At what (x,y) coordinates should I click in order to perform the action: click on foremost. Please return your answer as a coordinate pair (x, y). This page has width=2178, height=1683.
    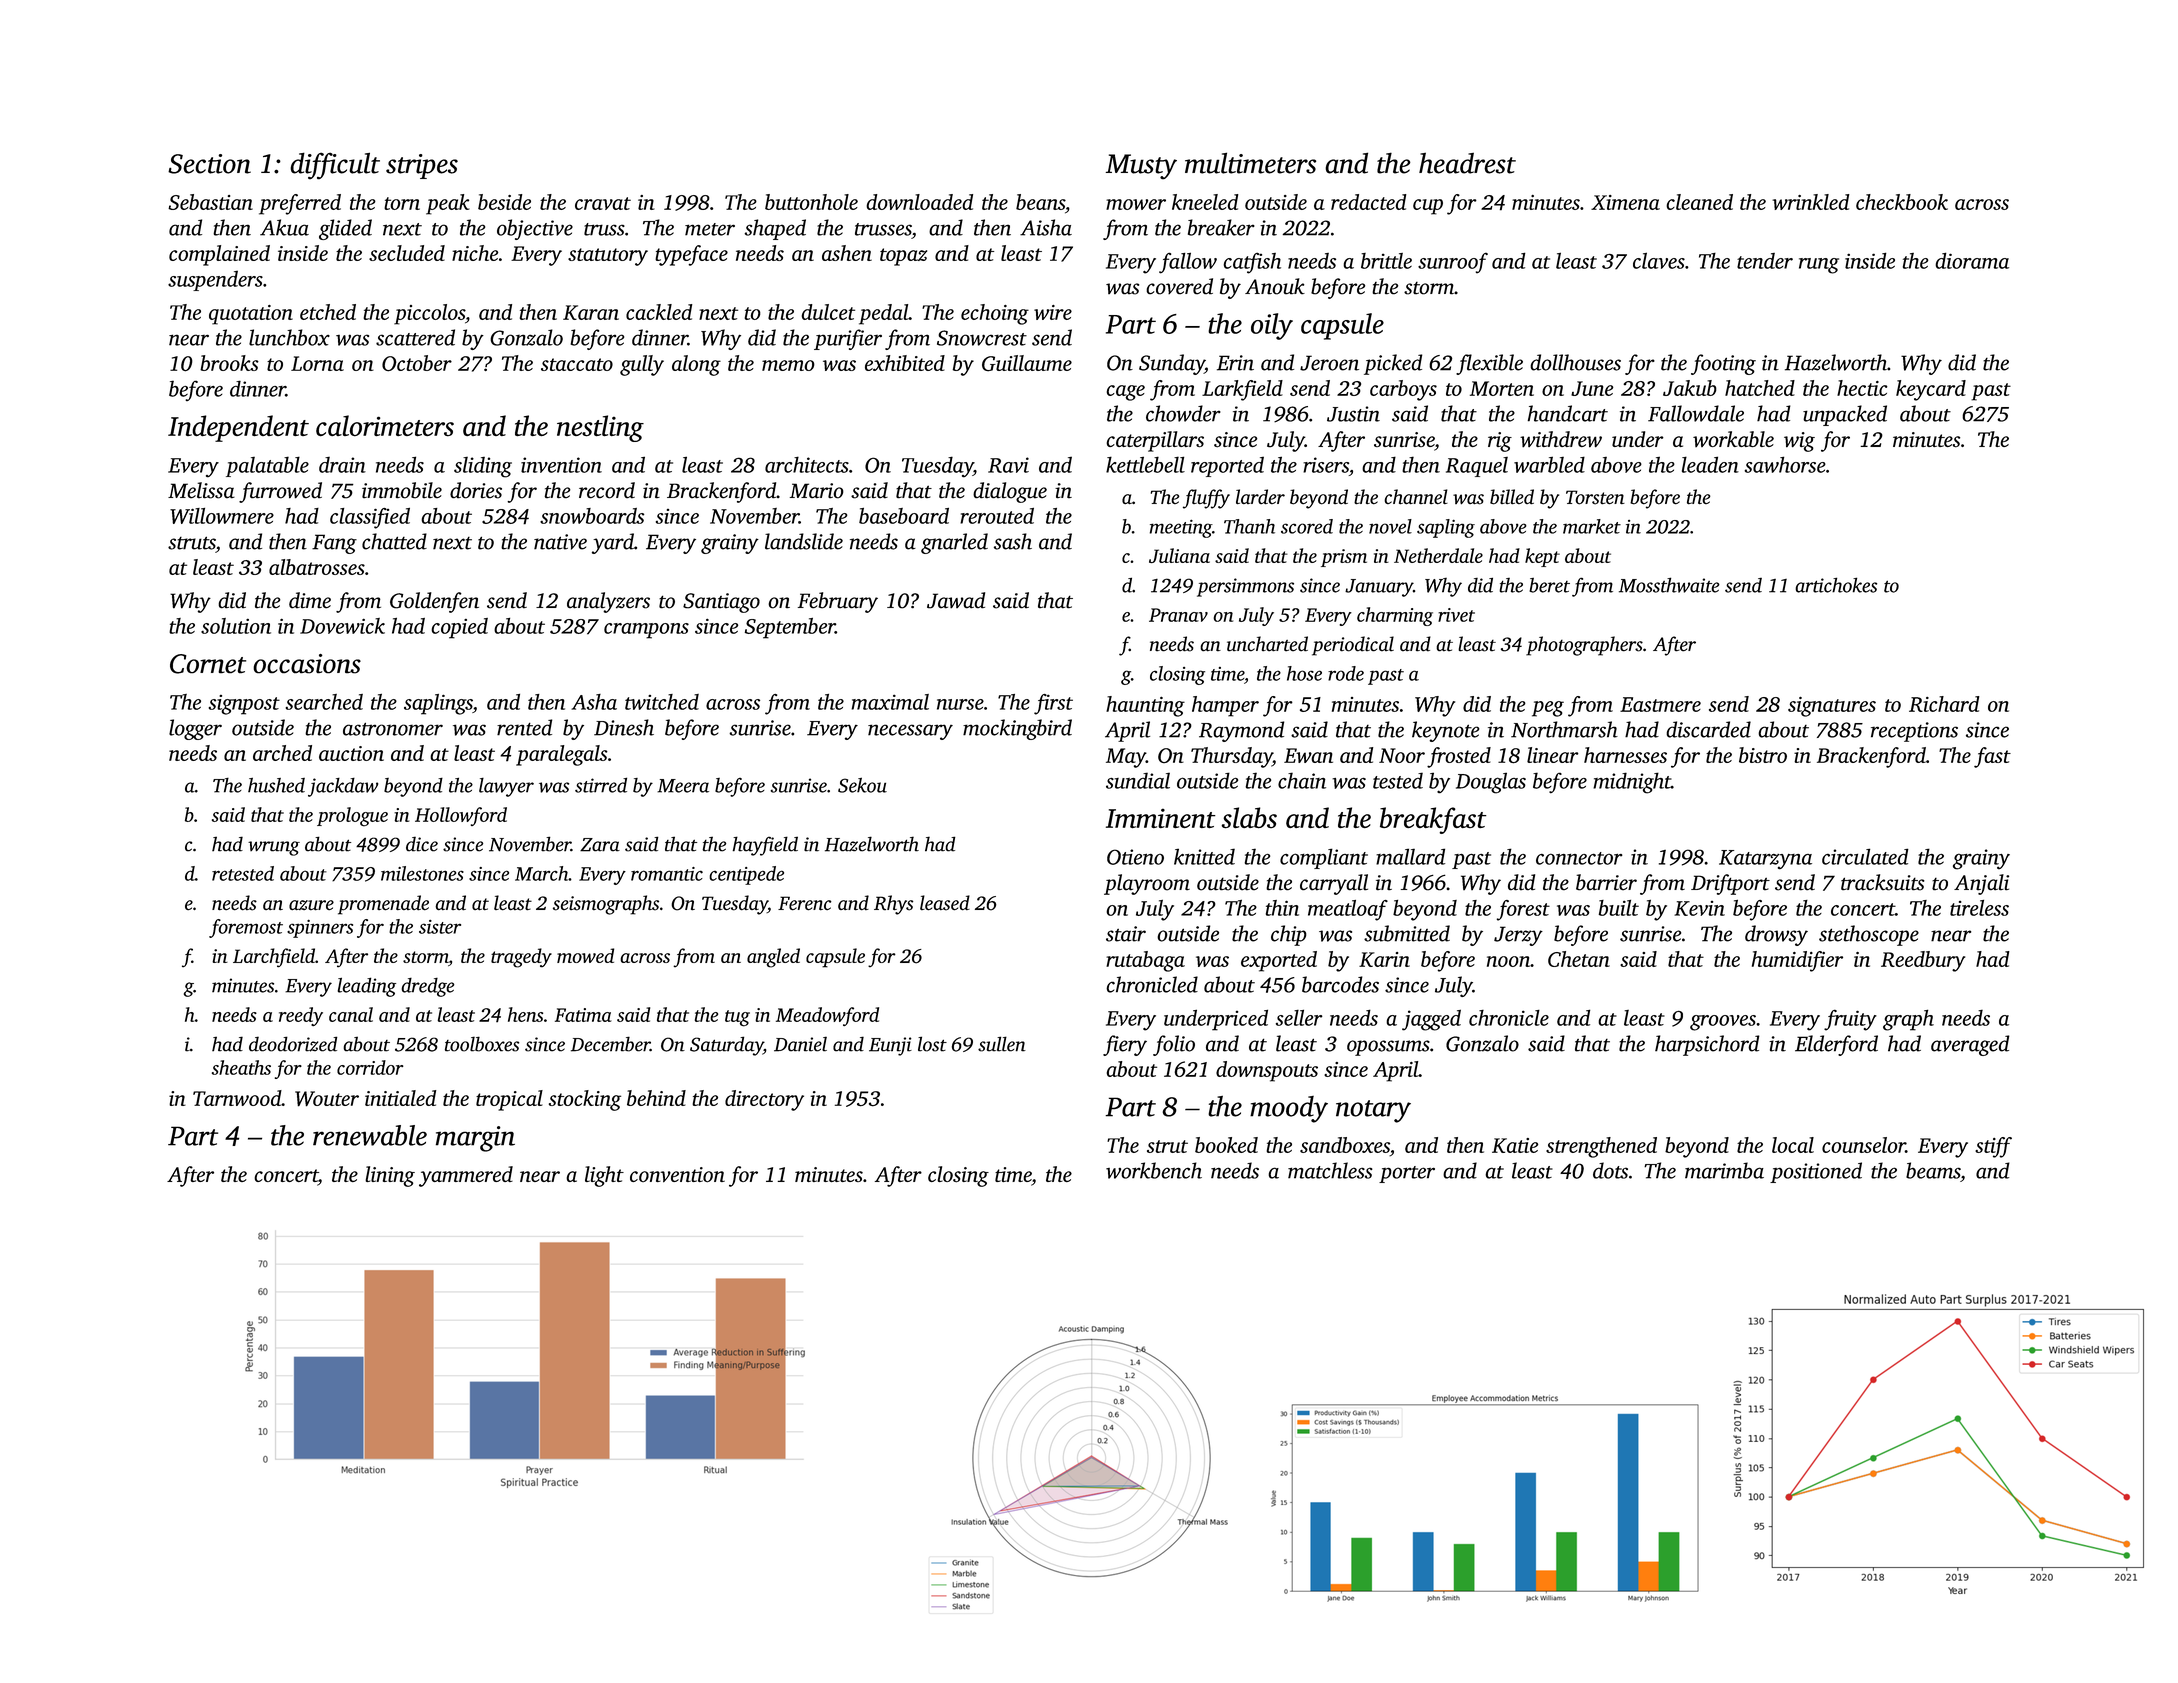
    Looking at the image, I should click on (246, 928).
